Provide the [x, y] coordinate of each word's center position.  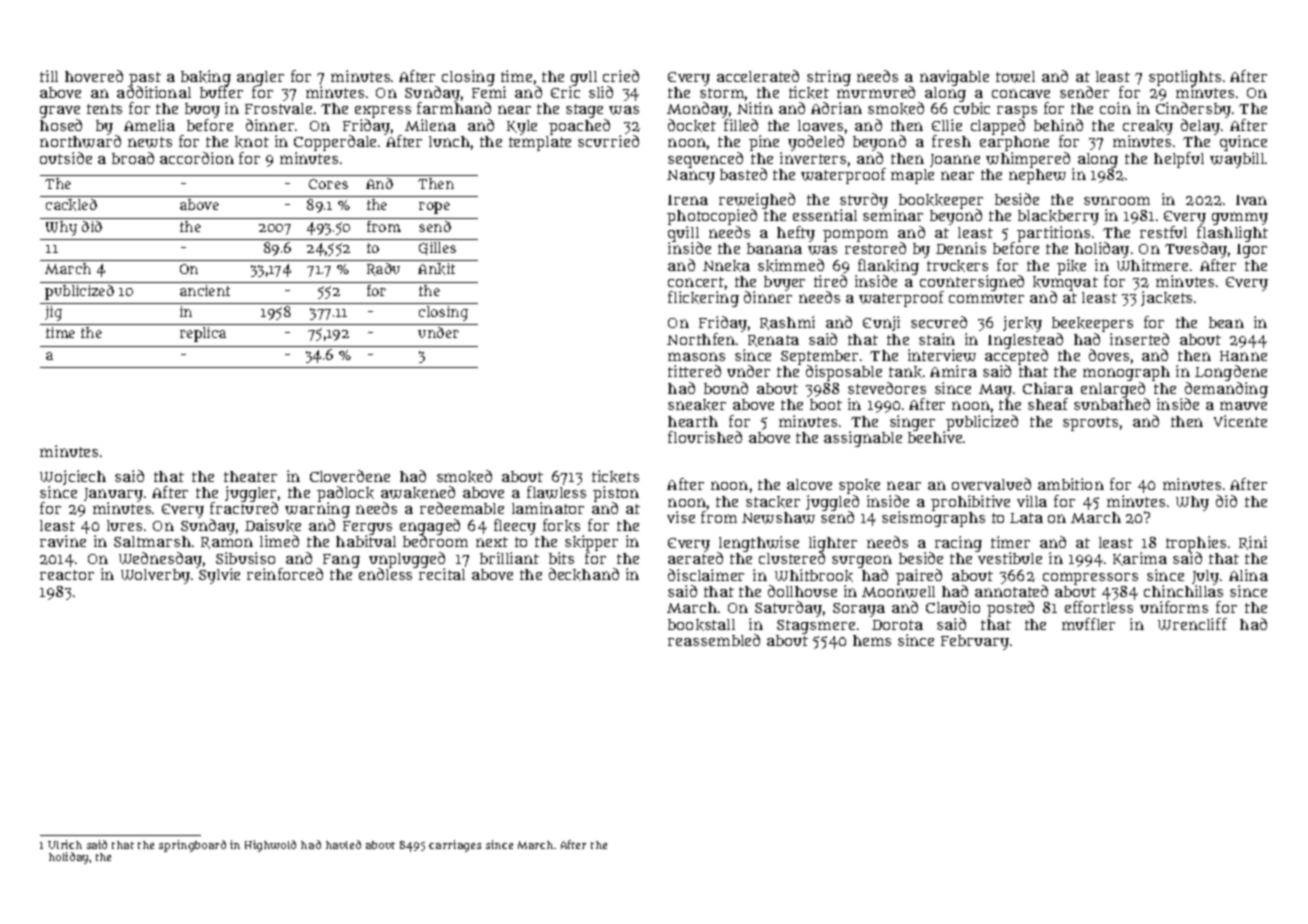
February [975, 642]
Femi [489, 92]
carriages [455, 846]
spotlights [1185, 78]
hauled [343, 844]
